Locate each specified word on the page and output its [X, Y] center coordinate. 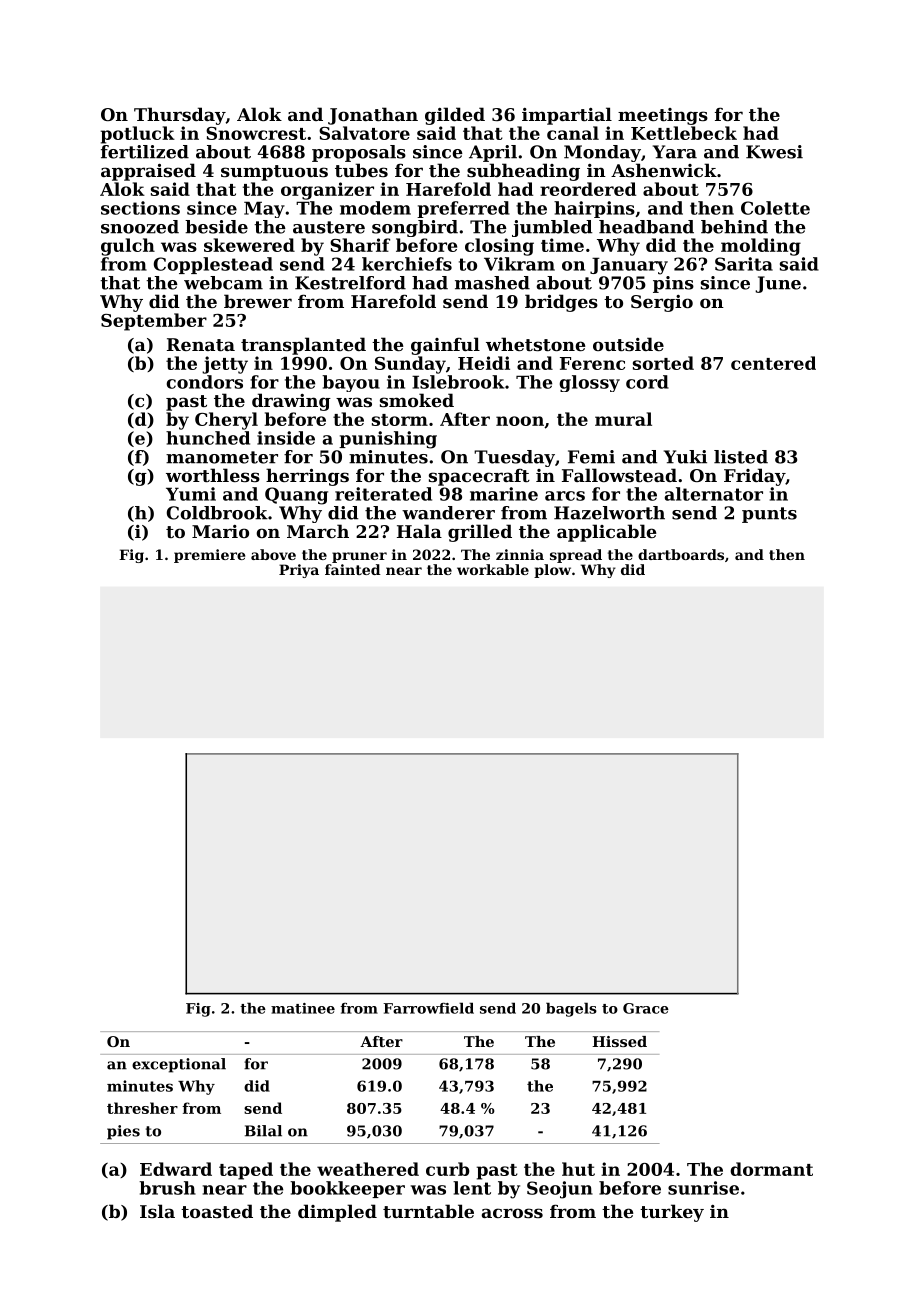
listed [741, 457]
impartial [567, 116]
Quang [296, 496]
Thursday [179, 116]
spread [576, 556]
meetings [663, 116]
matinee [303, 1008]
